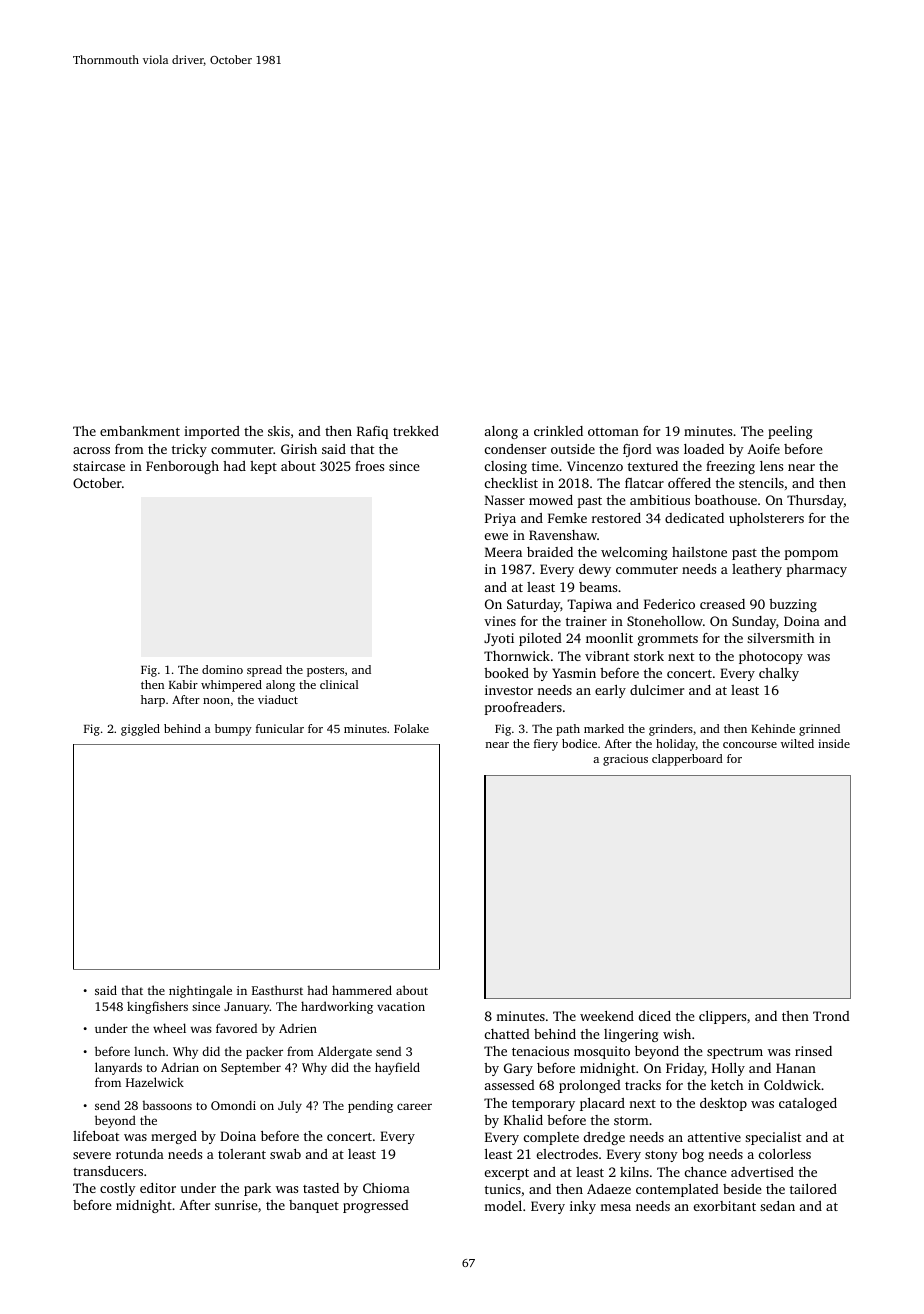 Image resolution: width=924 pixels, height=1314 pixels. Describe the element at coordinates (362, 990) in the document. I see `hammered` at that location.
